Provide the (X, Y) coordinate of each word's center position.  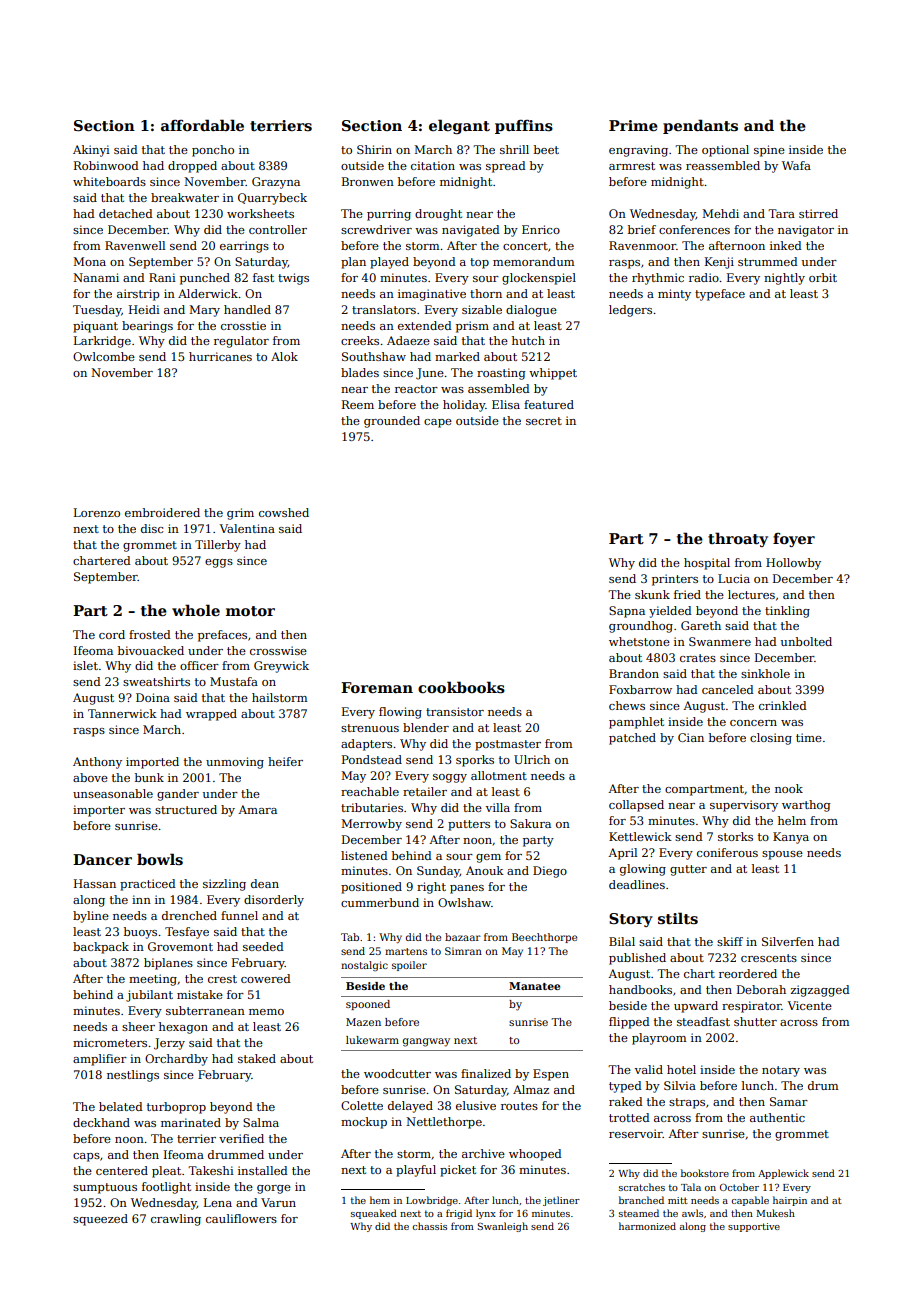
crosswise (278, 650)
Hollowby (793, 564)
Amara (257, 809)
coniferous (727, 852)
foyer (794, 540)
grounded (392, 422)
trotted (629, 1117)
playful (416, 1171)
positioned (371, 888)
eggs (219, 563)
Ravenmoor (642, 245)
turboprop (176, 1108)
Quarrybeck (272, 199)
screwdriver (376, 229)
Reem (358, 404)
